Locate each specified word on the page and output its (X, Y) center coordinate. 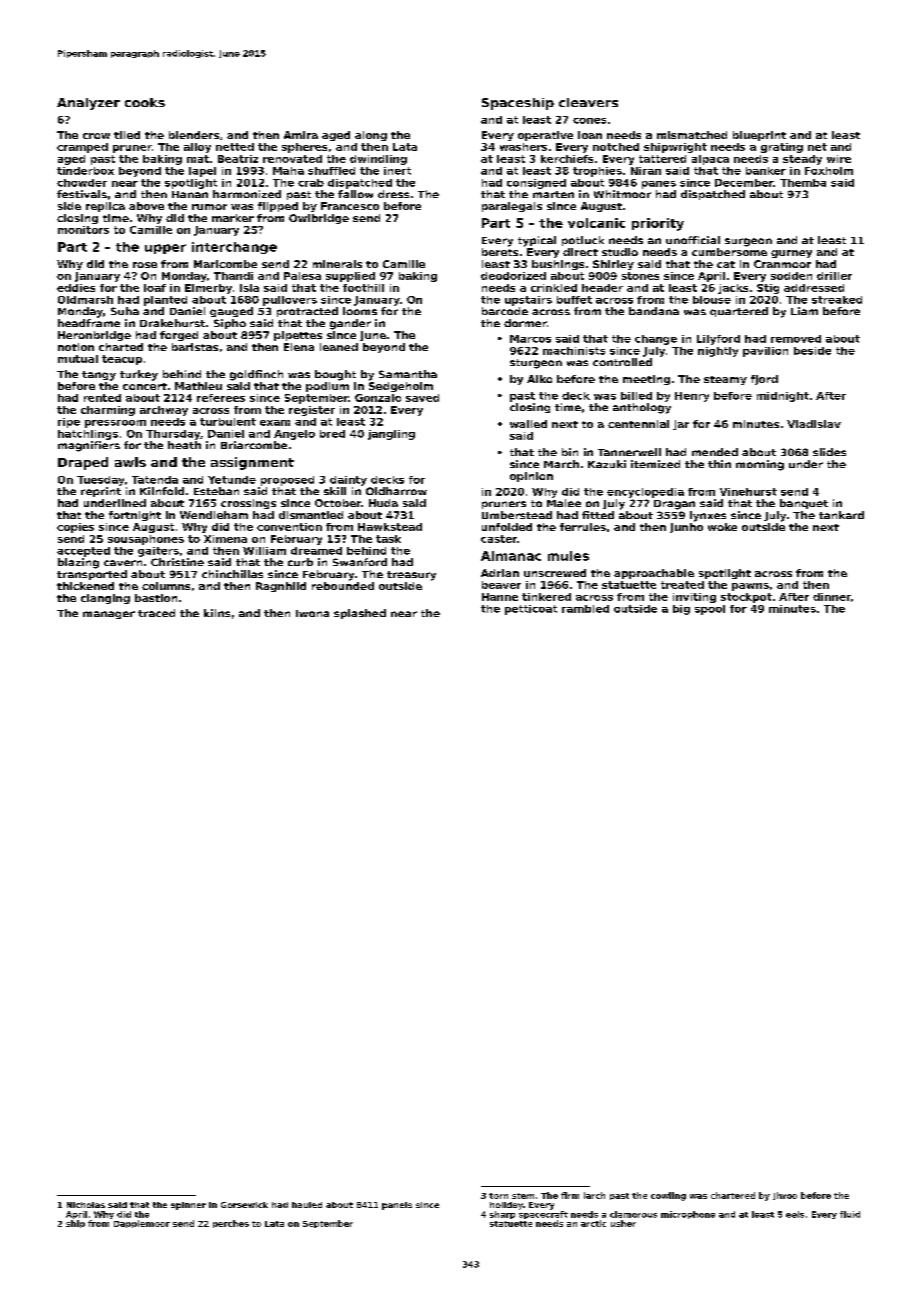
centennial (638, 424)
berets (500, 252)
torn (498, 1196)
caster (499, 539)
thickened (85, 586)
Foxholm (829, 171)
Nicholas (86, 1205)
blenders (194, 135)
